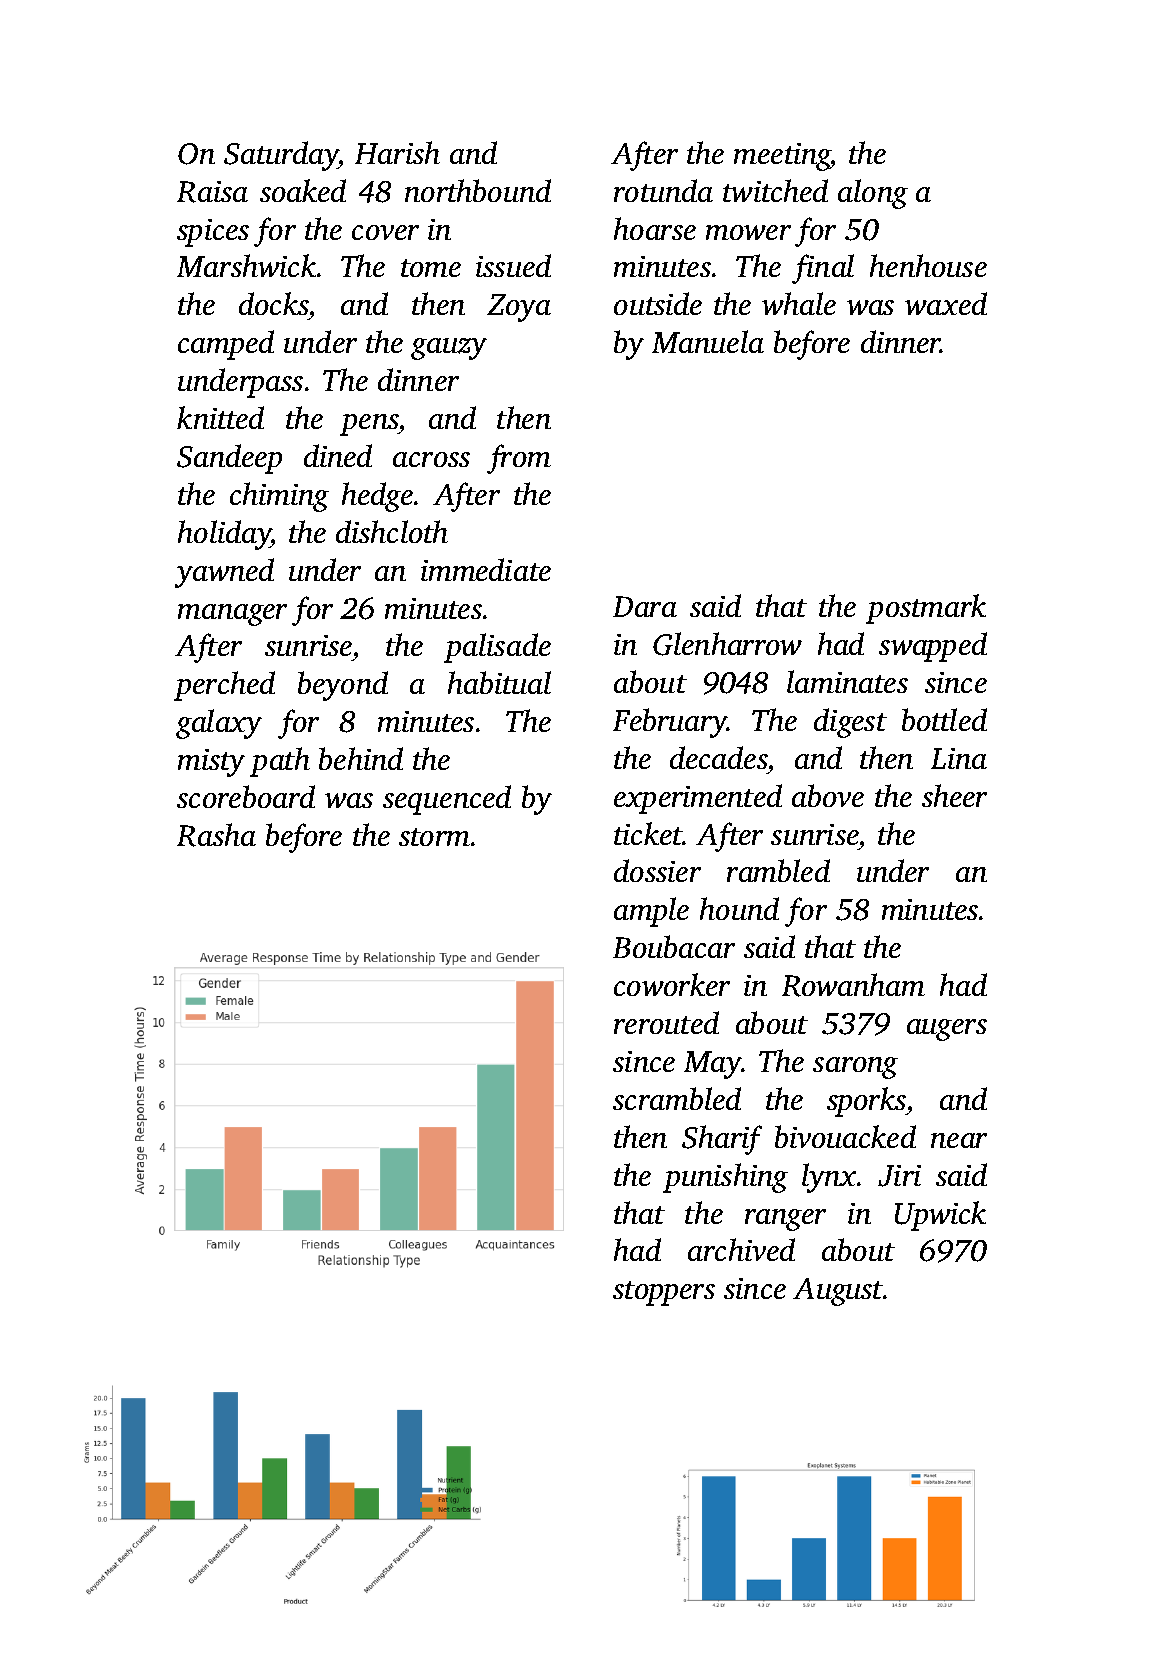  Describe the element at coordinates (499, 682) in the image. I see `habitual` at that location.
